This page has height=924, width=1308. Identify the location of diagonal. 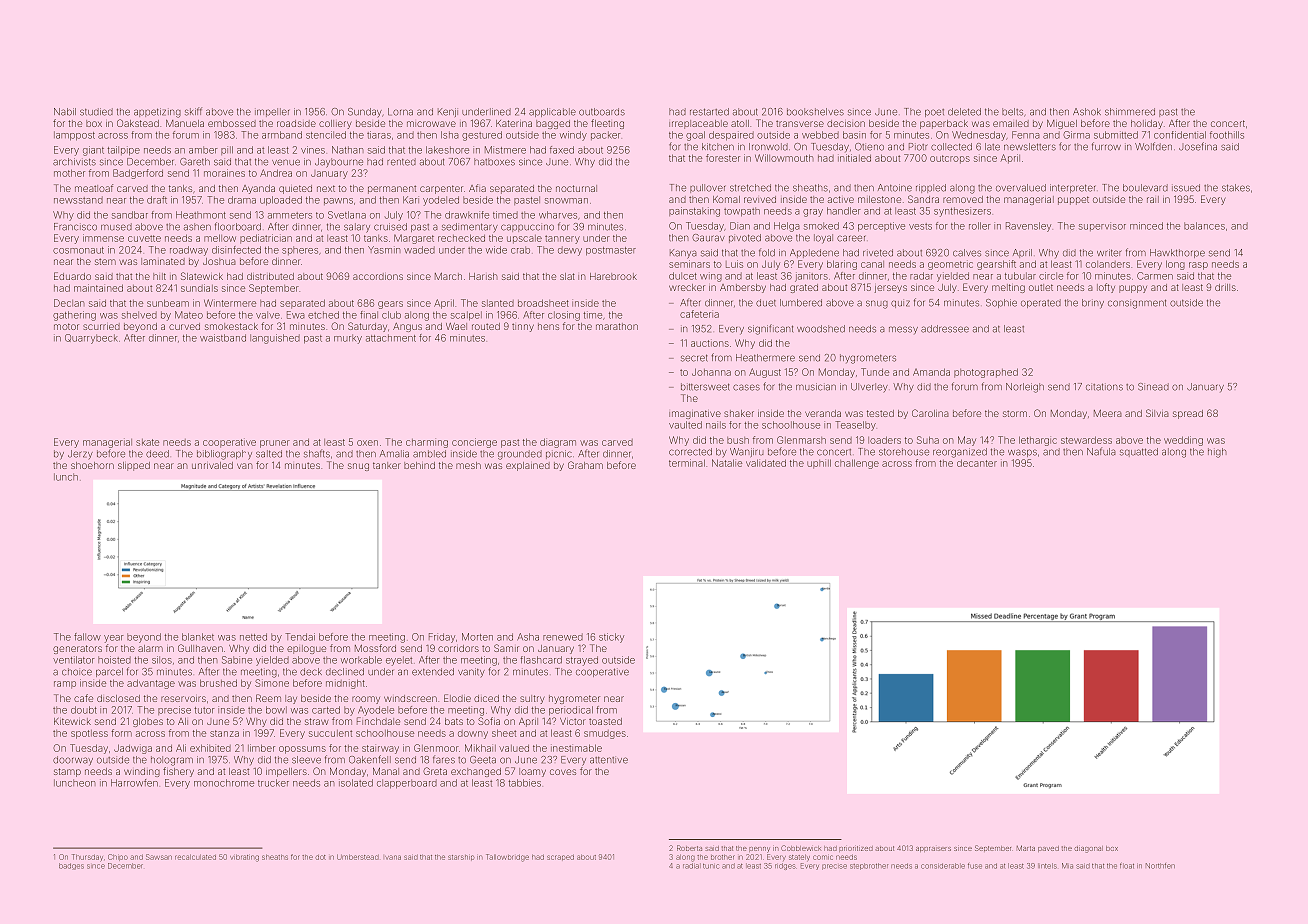
(1089, 849).
